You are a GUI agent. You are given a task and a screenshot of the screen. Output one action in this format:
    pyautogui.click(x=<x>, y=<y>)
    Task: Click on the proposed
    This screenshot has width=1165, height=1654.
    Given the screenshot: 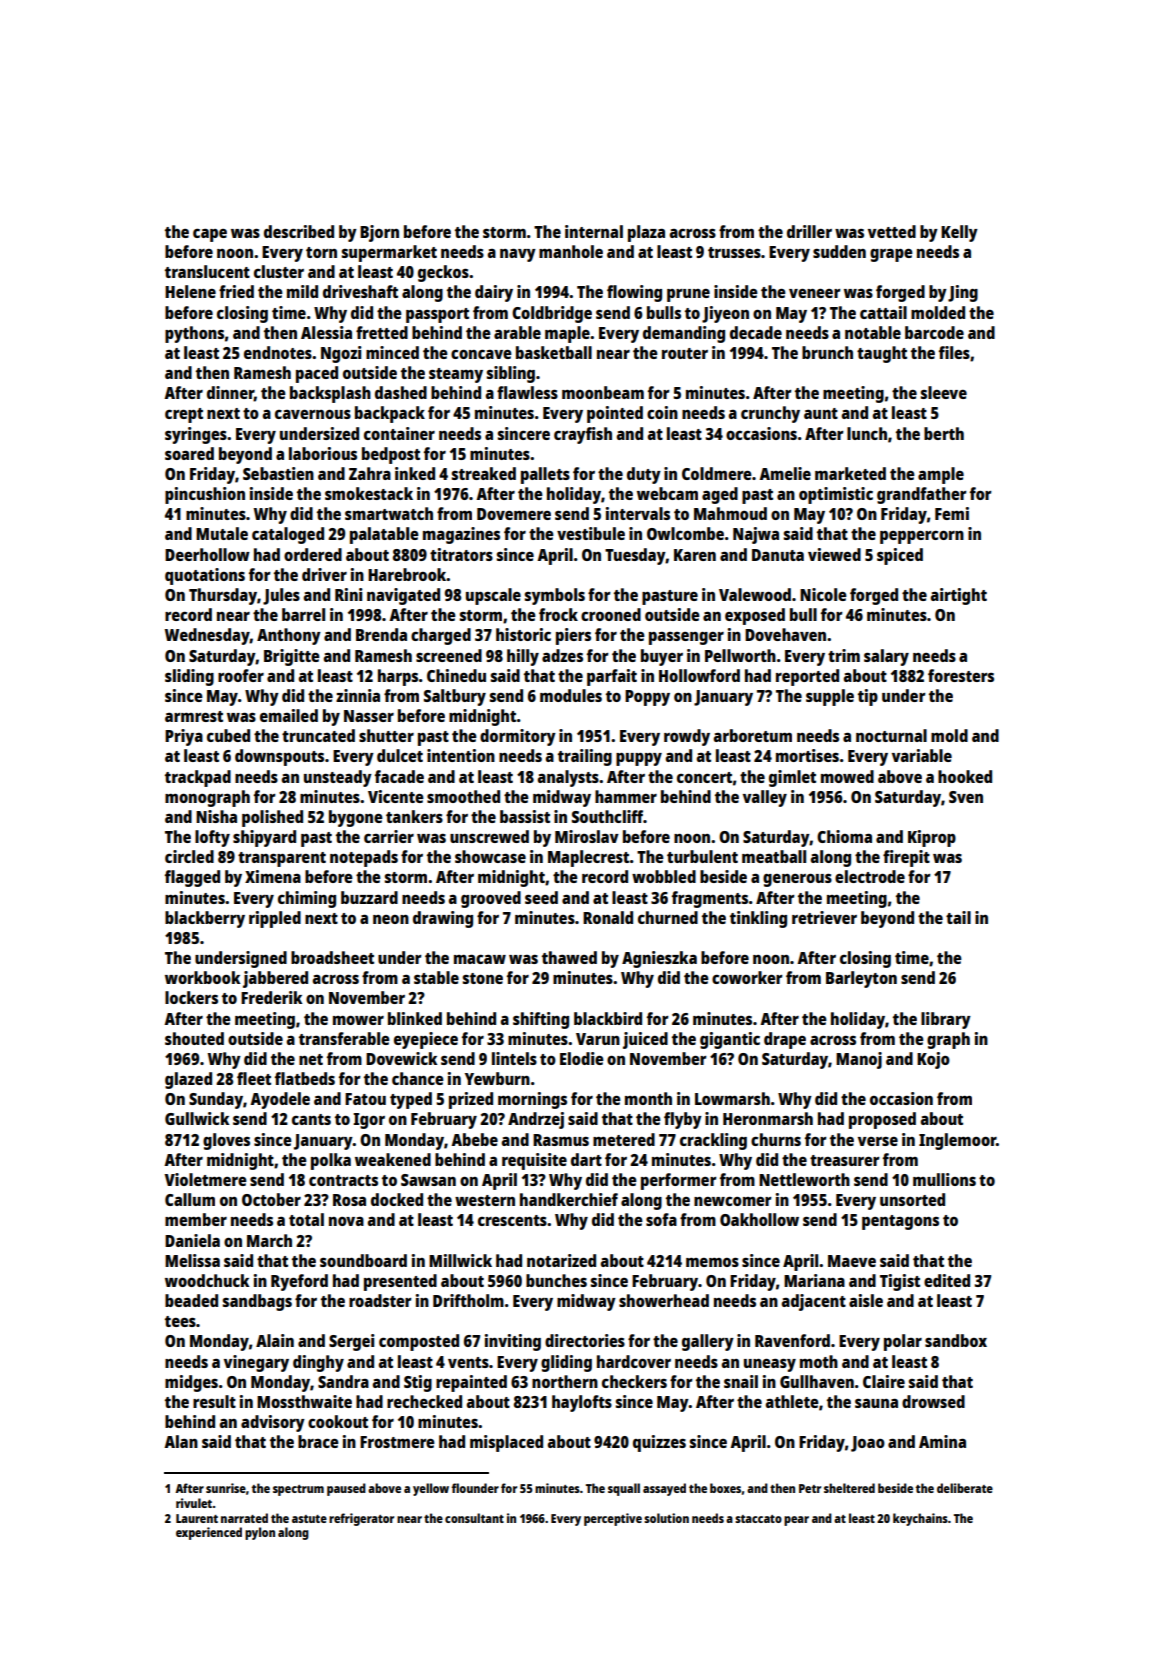 What is the action you would take?
    pyautogui.click(x=882, y=1120)
